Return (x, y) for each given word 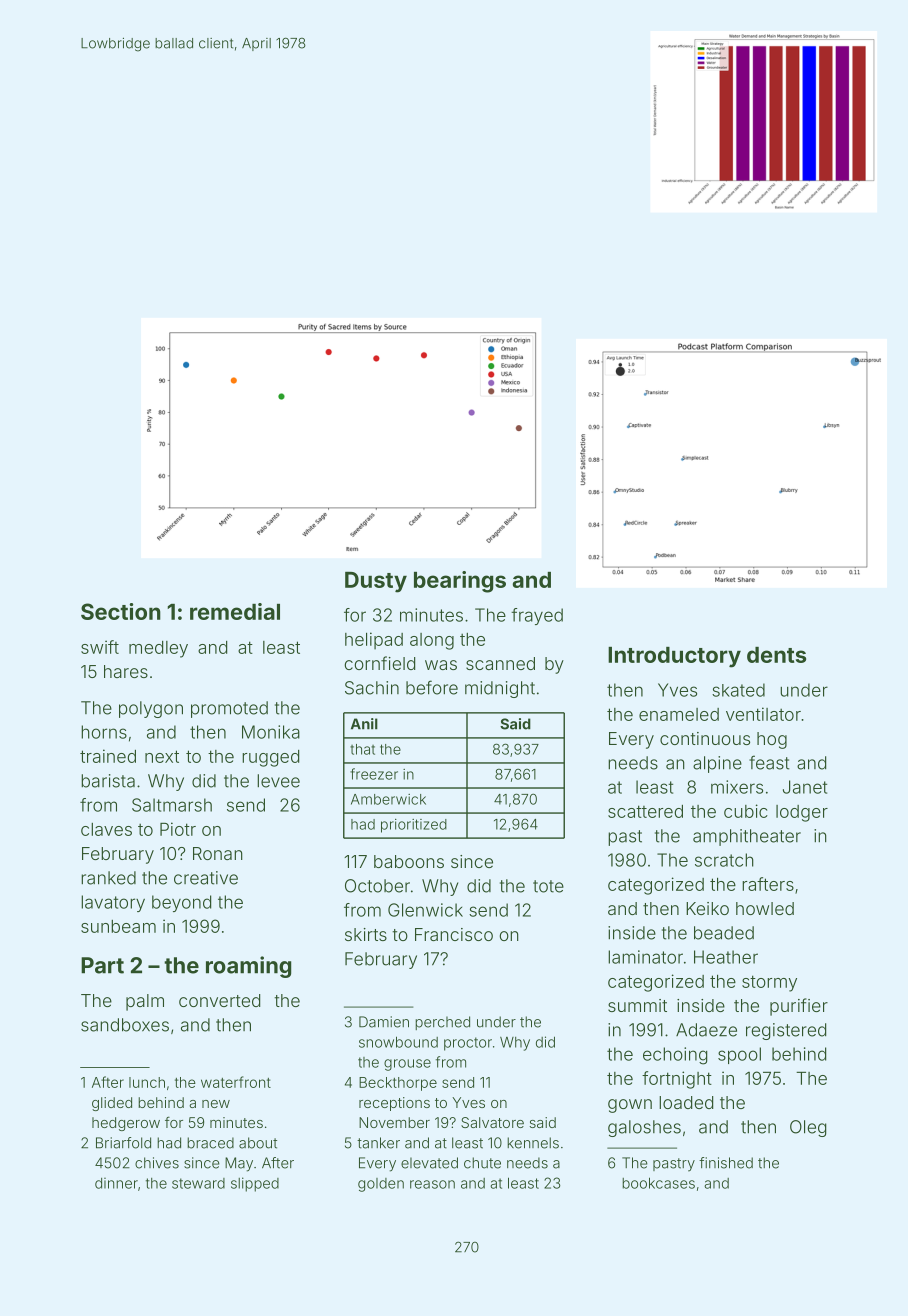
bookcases (658, 1183)
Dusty (376, 582)
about (258, 1143)
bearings (460, 582)
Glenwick (425, 910)
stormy (769, 983)
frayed (537, 616)
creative (206, 878)
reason (432, 1184)
